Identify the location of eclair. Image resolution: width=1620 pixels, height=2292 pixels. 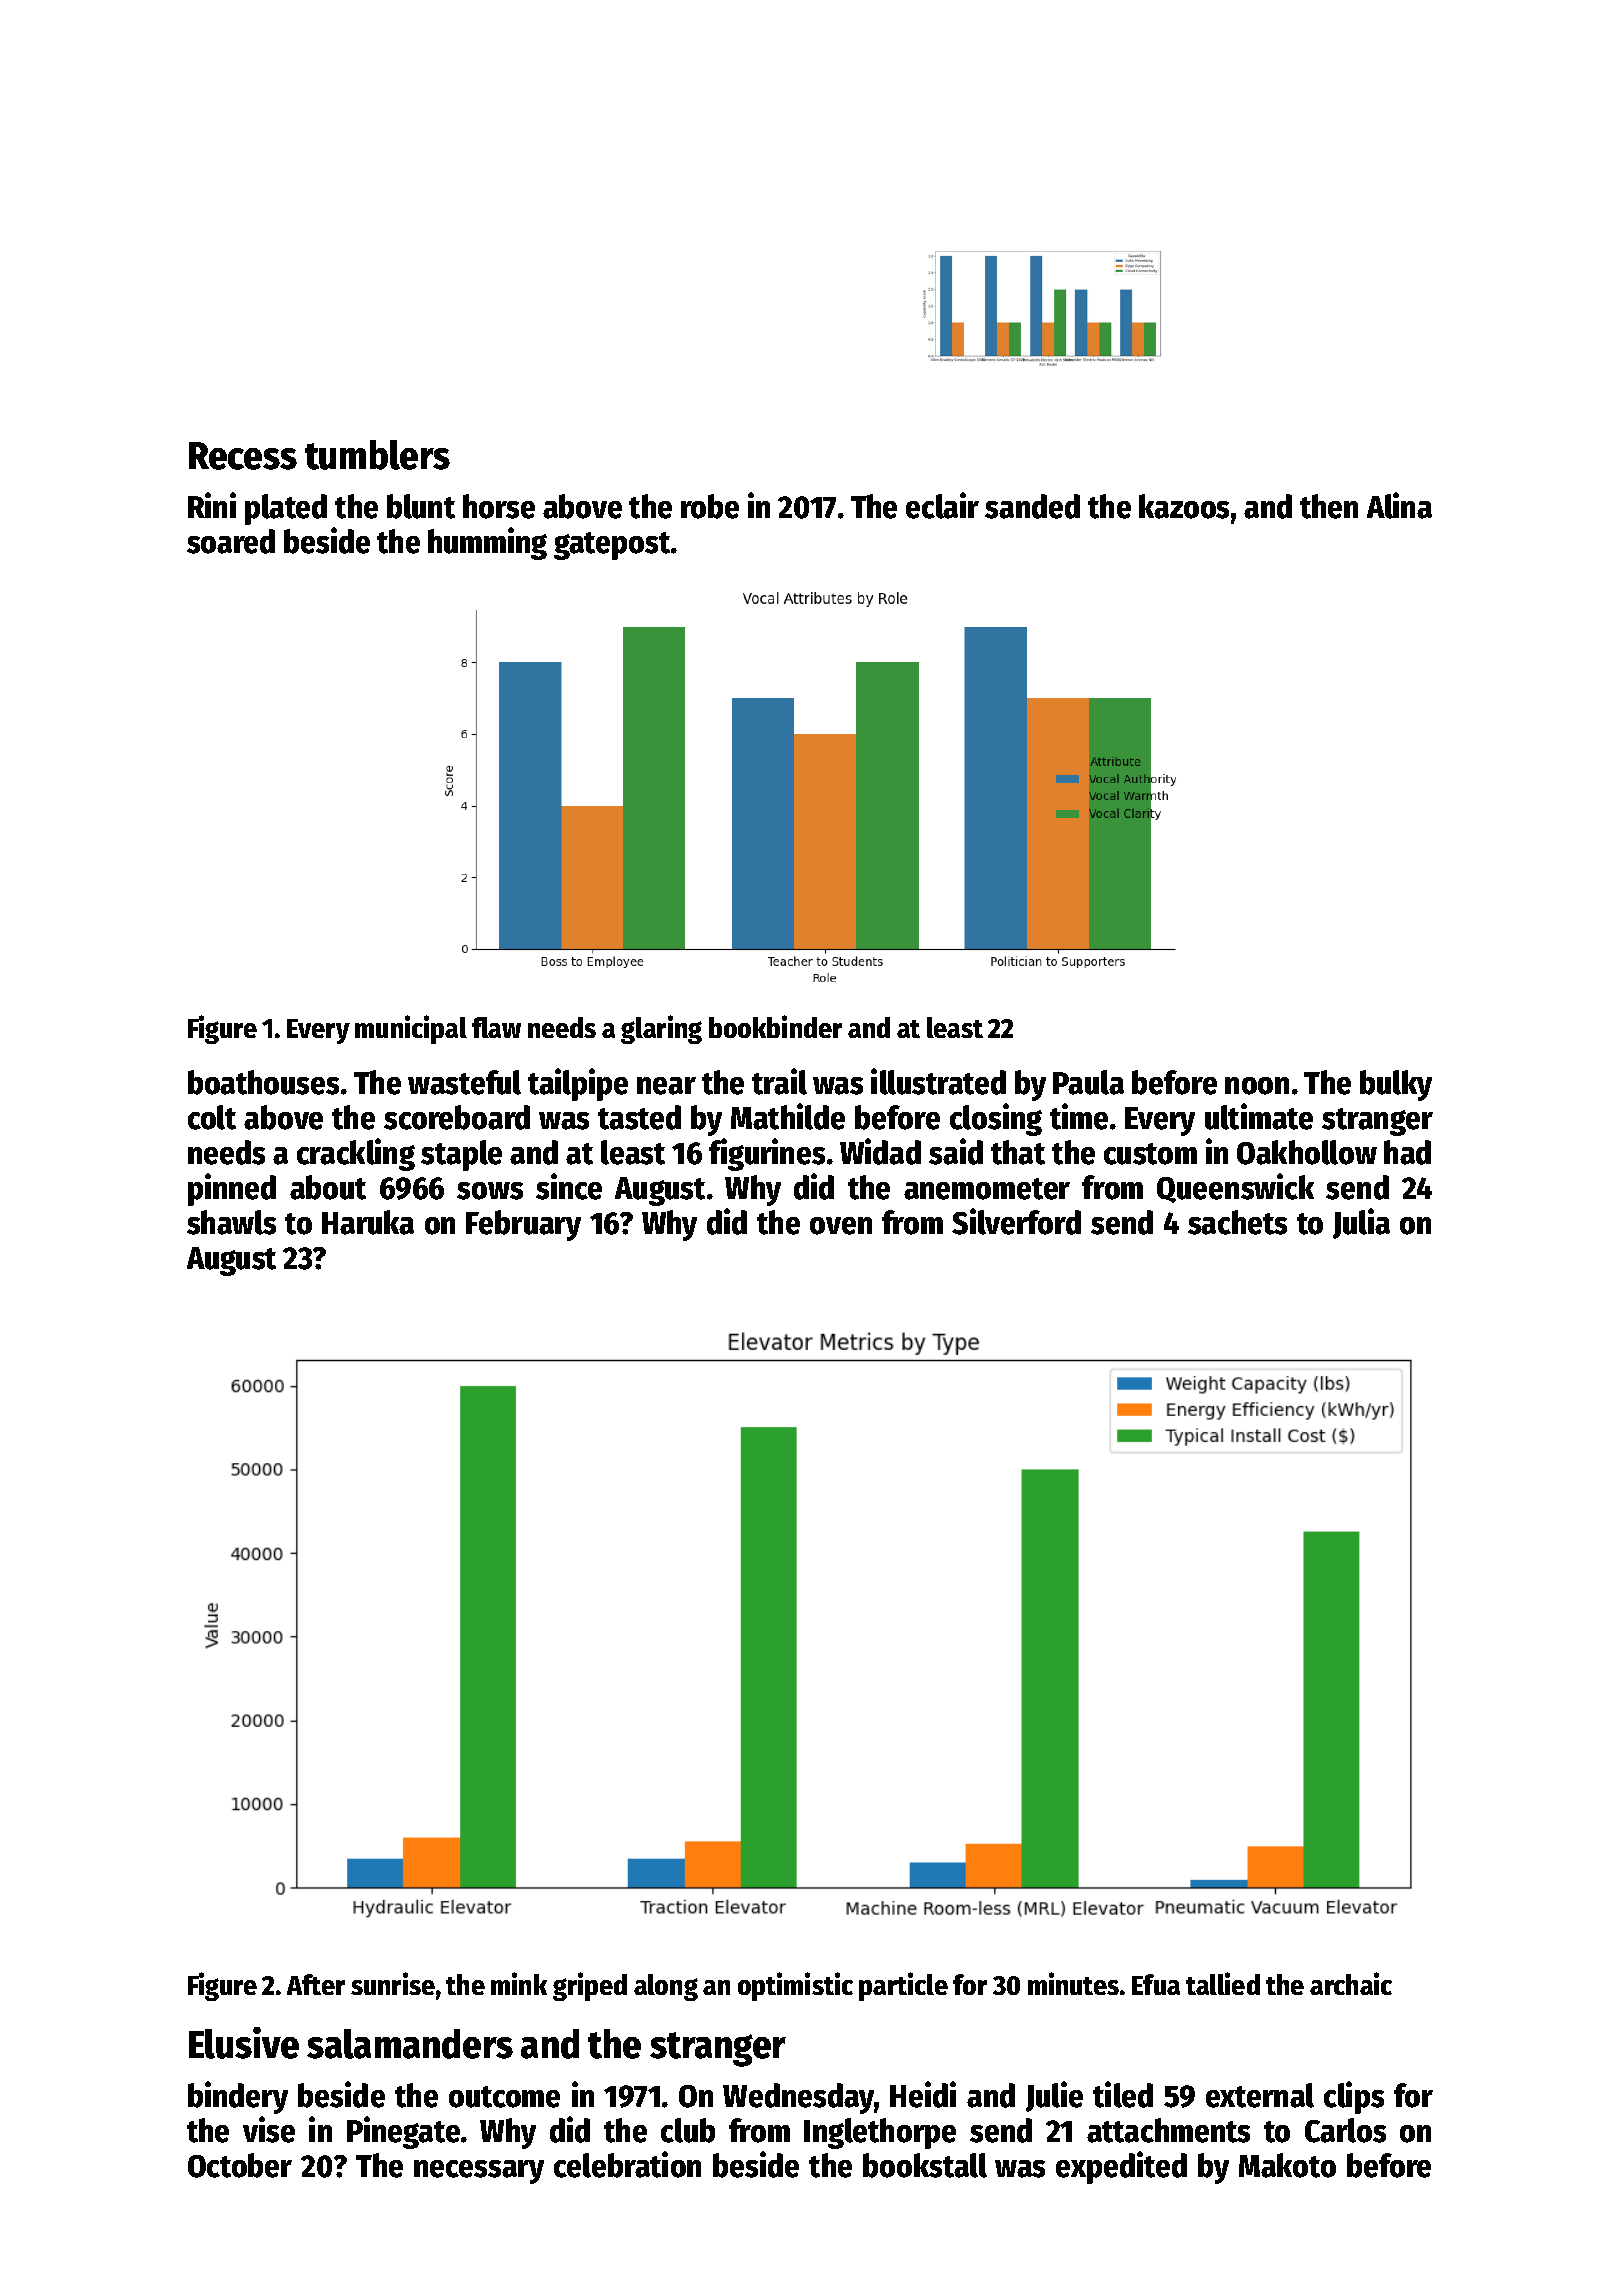
(942, 505).
